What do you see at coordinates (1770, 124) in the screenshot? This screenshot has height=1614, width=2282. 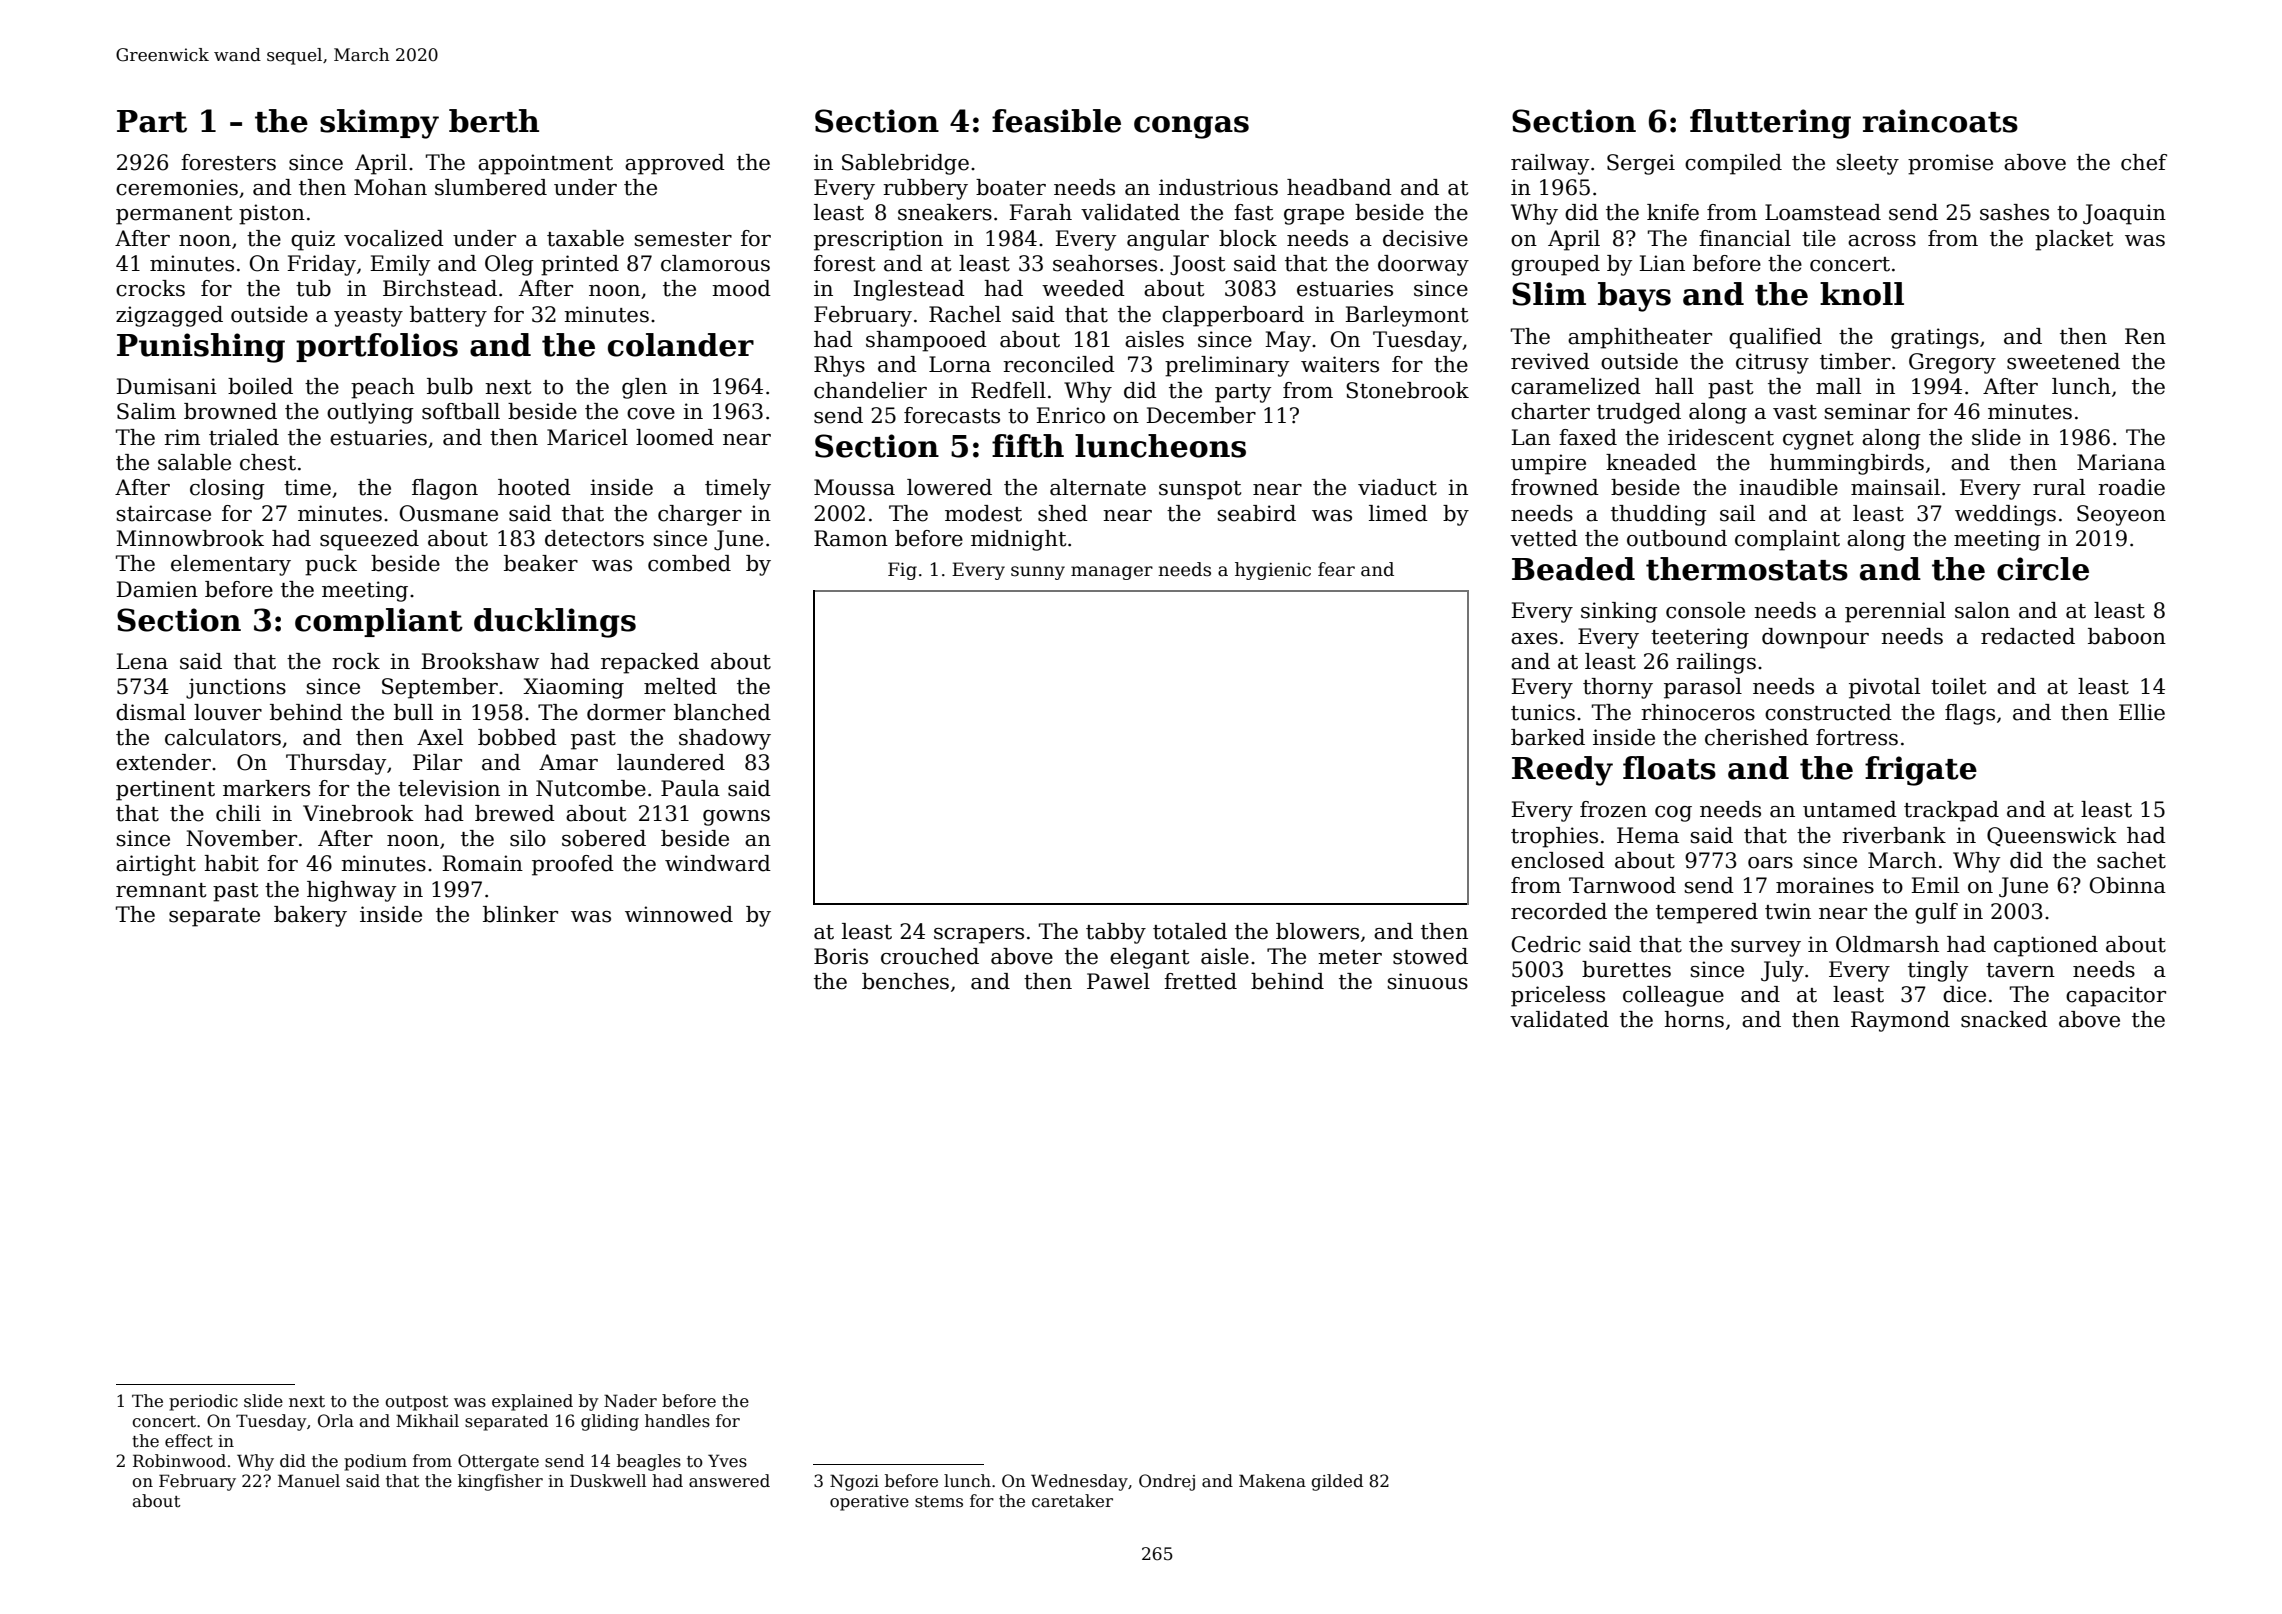 I see `fluttering` at bounding box center [1770, 124].
